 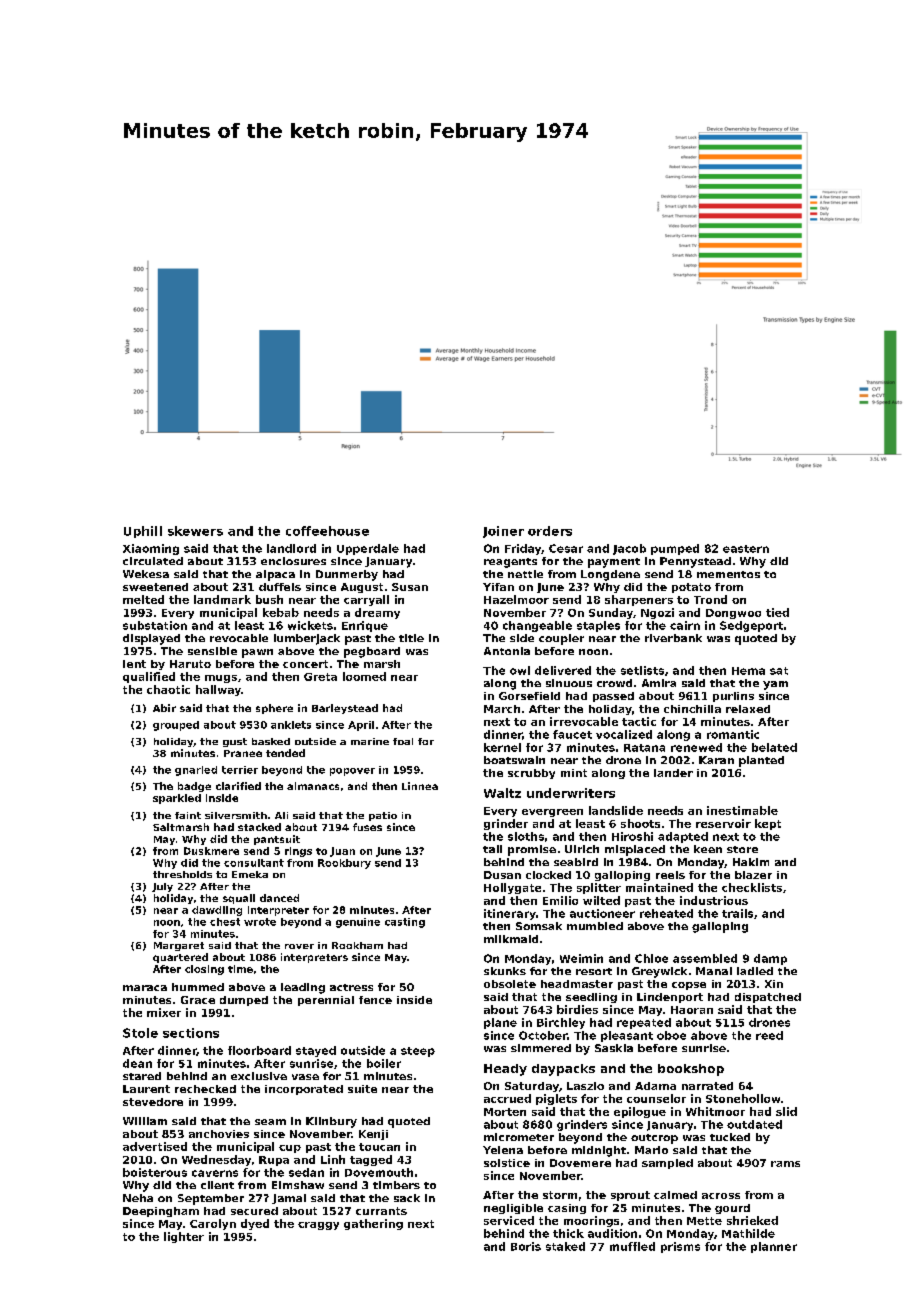 I want to click on Ratana, so click(x=644, y=748).
